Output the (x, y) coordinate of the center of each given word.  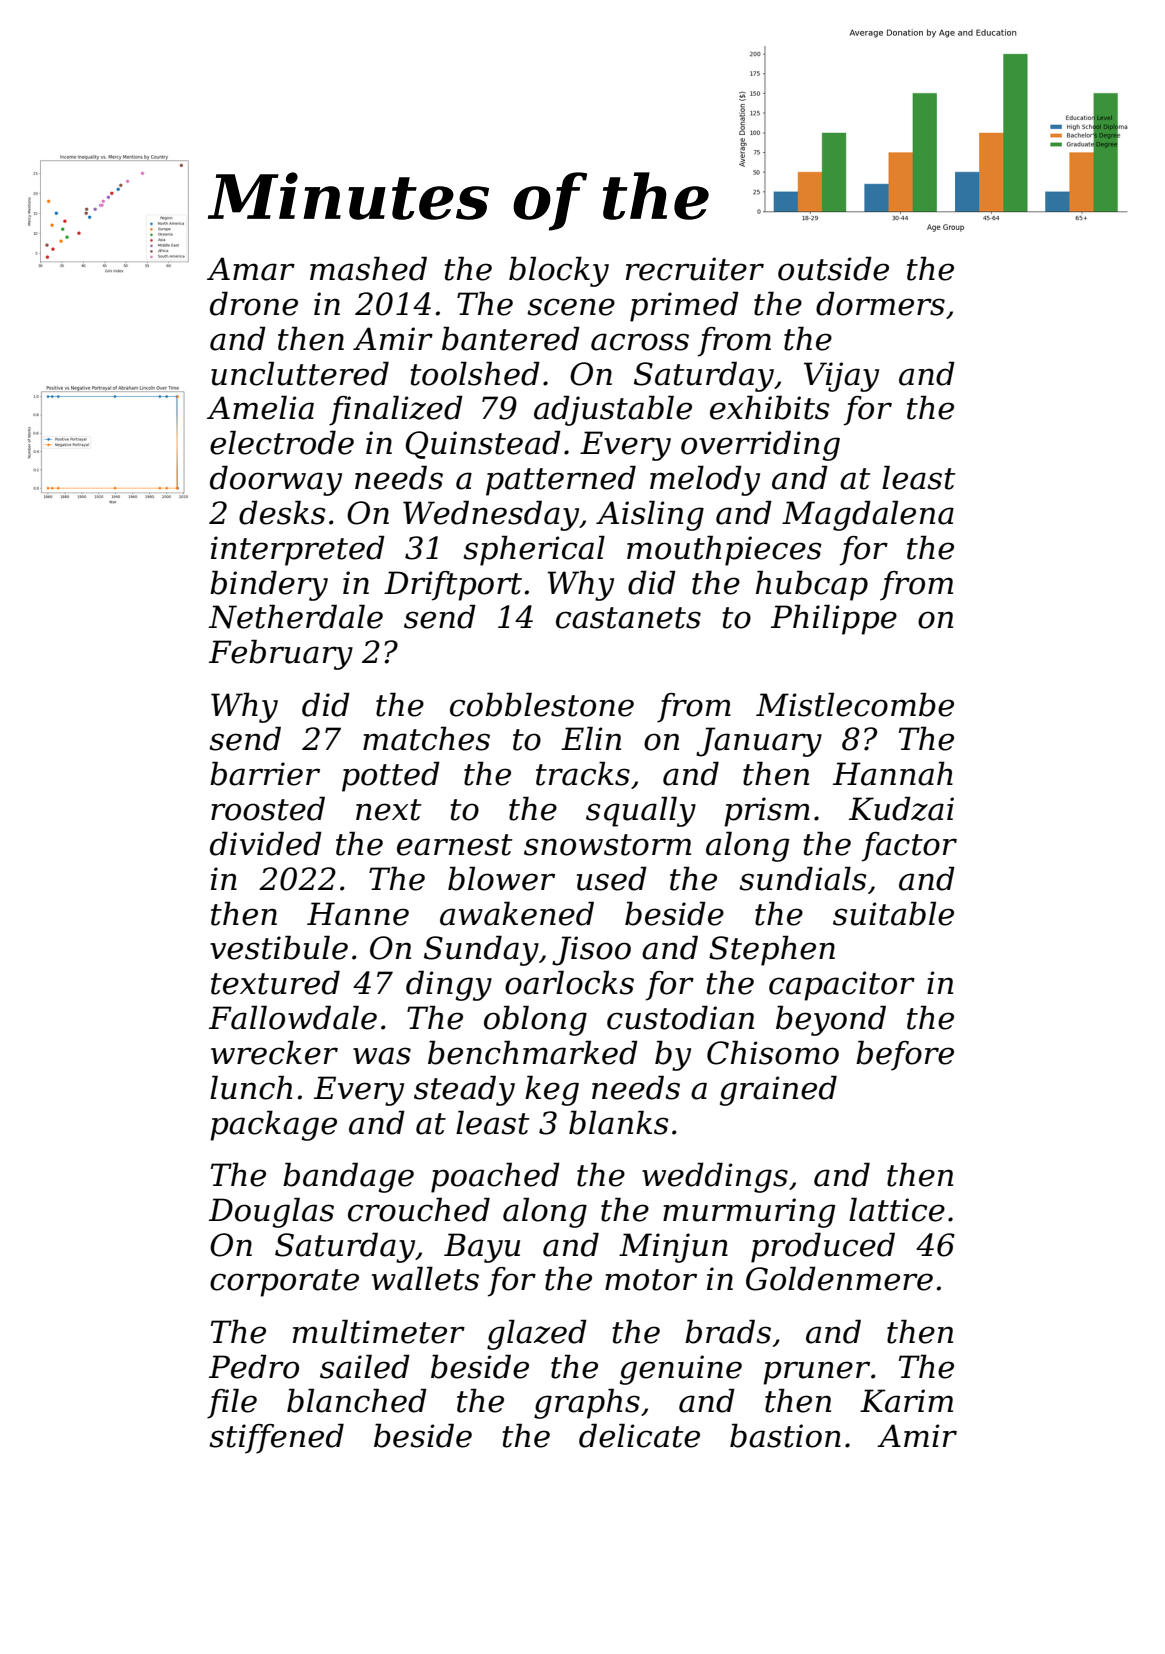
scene (571, 307)
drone (254, 303)
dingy (449, 985)
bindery (269, 585)
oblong (535, 1020)
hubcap (812, 585)
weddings (715, 1177)
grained (778, 1090)
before (905, 1055)
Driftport (453, 586)
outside (833, 268)
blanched (357, 1400)
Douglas (271, 1212)
